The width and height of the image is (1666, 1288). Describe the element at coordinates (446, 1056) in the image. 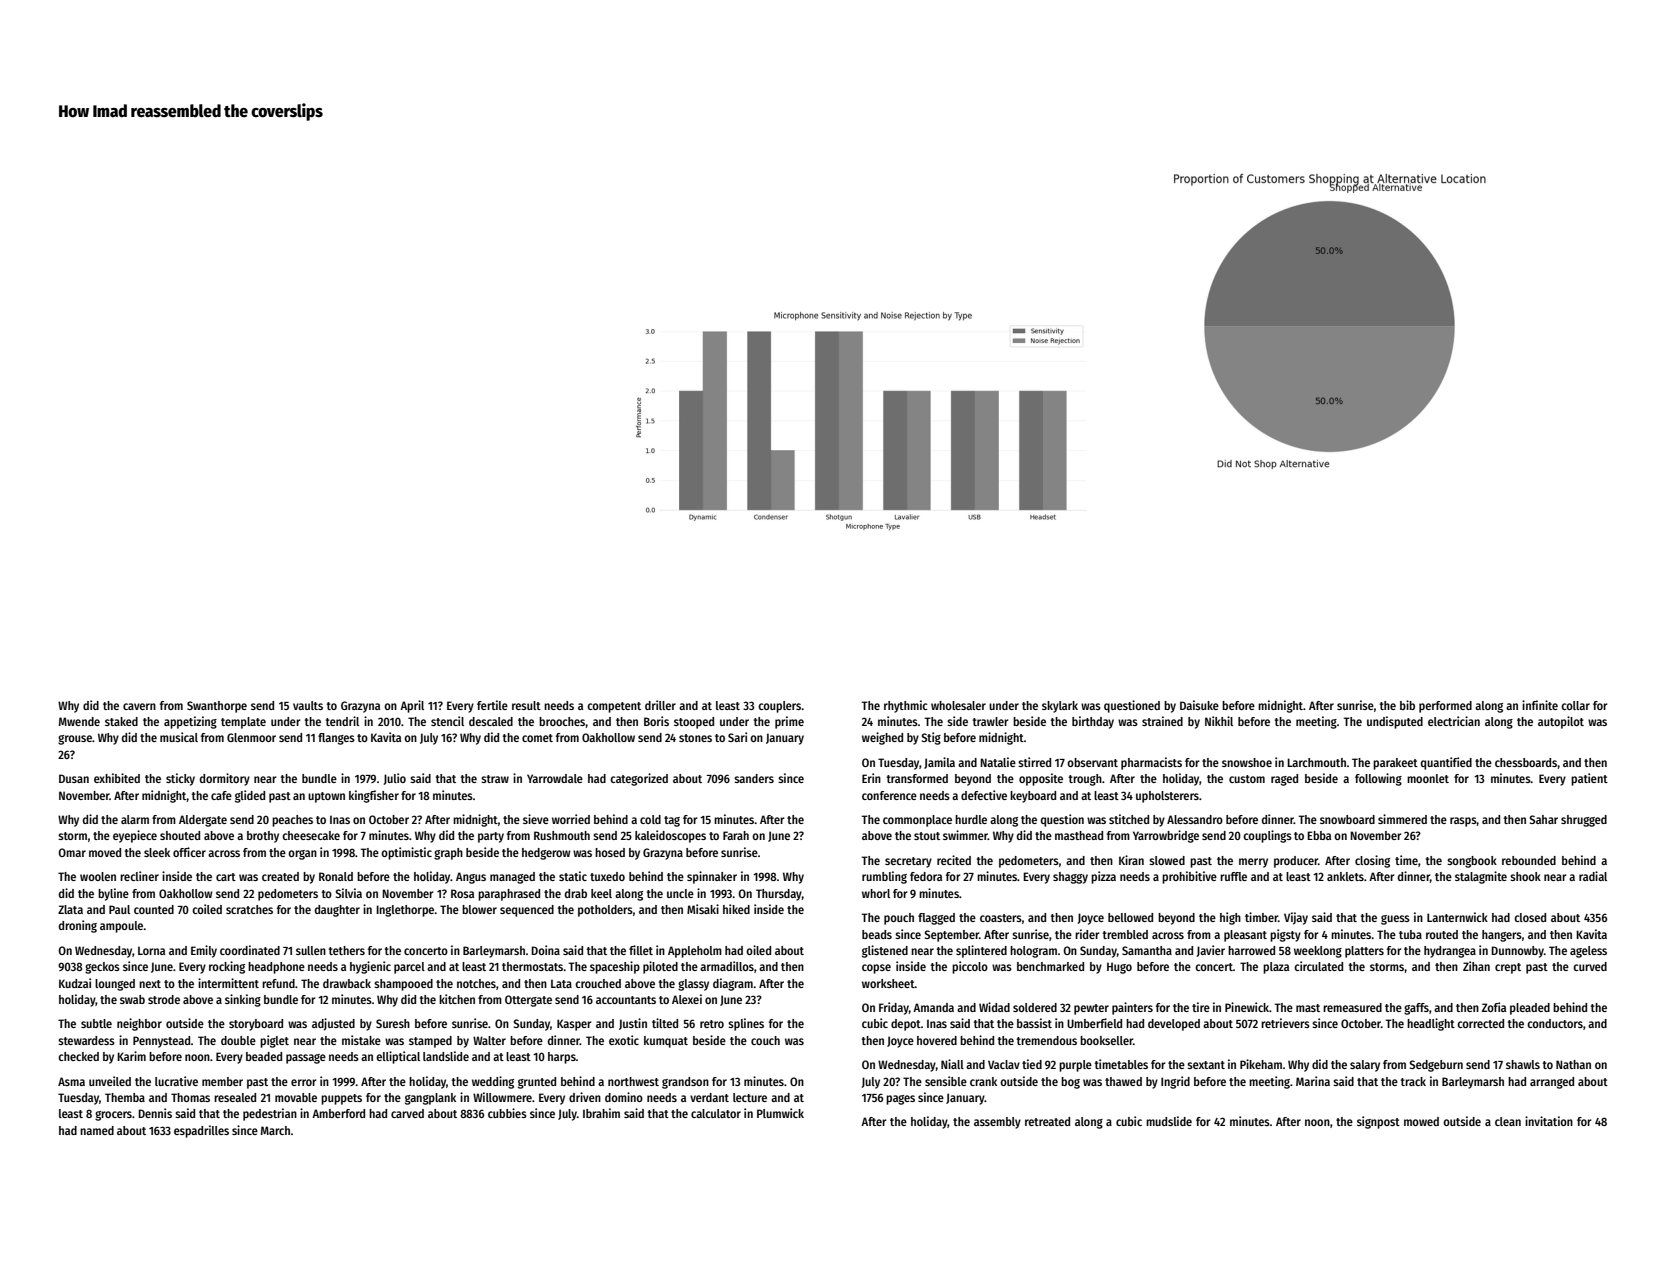

I see `landslide` at that location.
